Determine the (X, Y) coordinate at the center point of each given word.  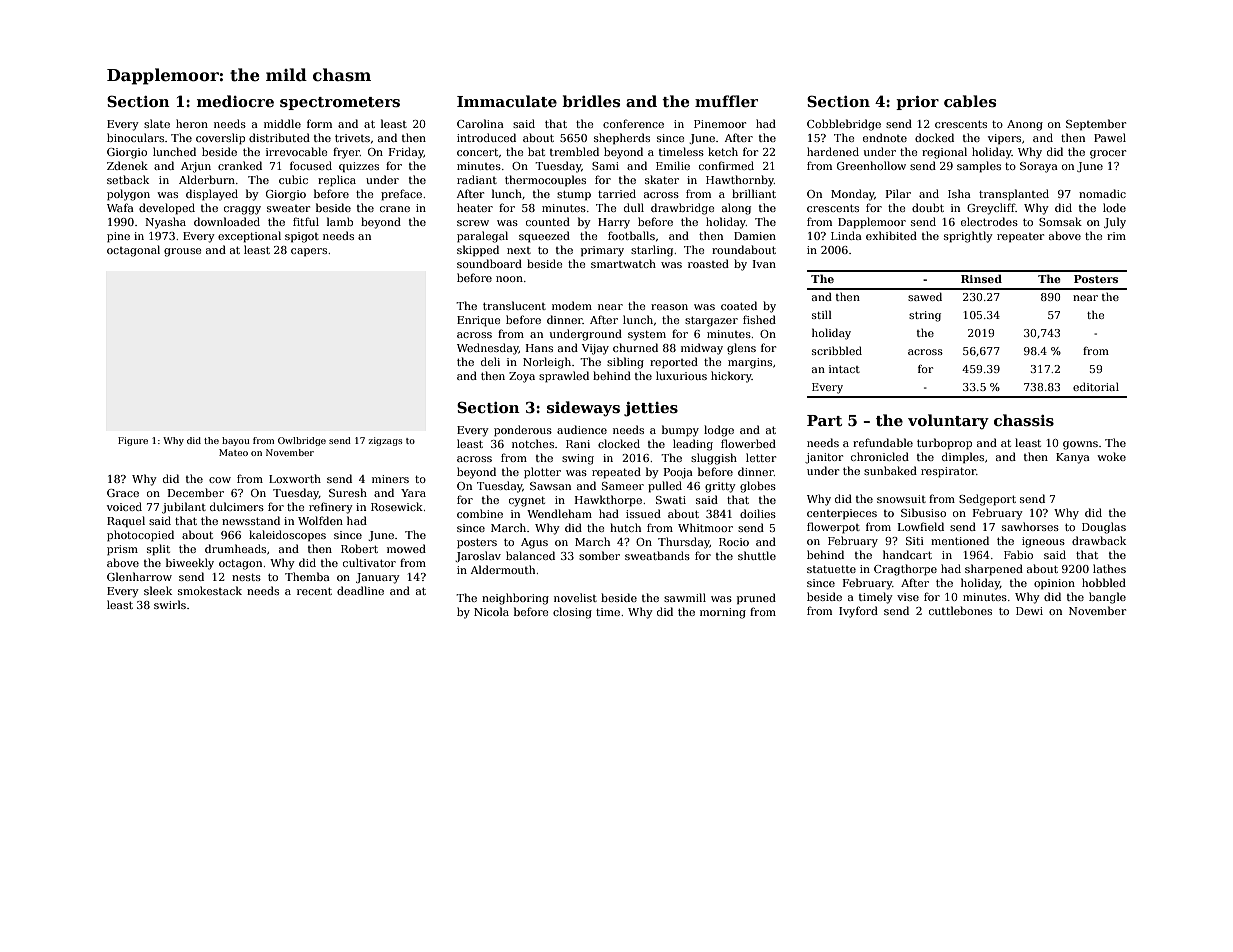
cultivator (369, 562)
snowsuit (901, 499)
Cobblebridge (844, 125)
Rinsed (981, 278)
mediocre (235, 101)
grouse (182, 252)
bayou (236, 441)
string (925, 316)
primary (602, 251)
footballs (631, 235)
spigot (302, 237)
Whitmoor (705, 527)
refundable (883, 442)
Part (824, 420)
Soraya (1039, 167)
